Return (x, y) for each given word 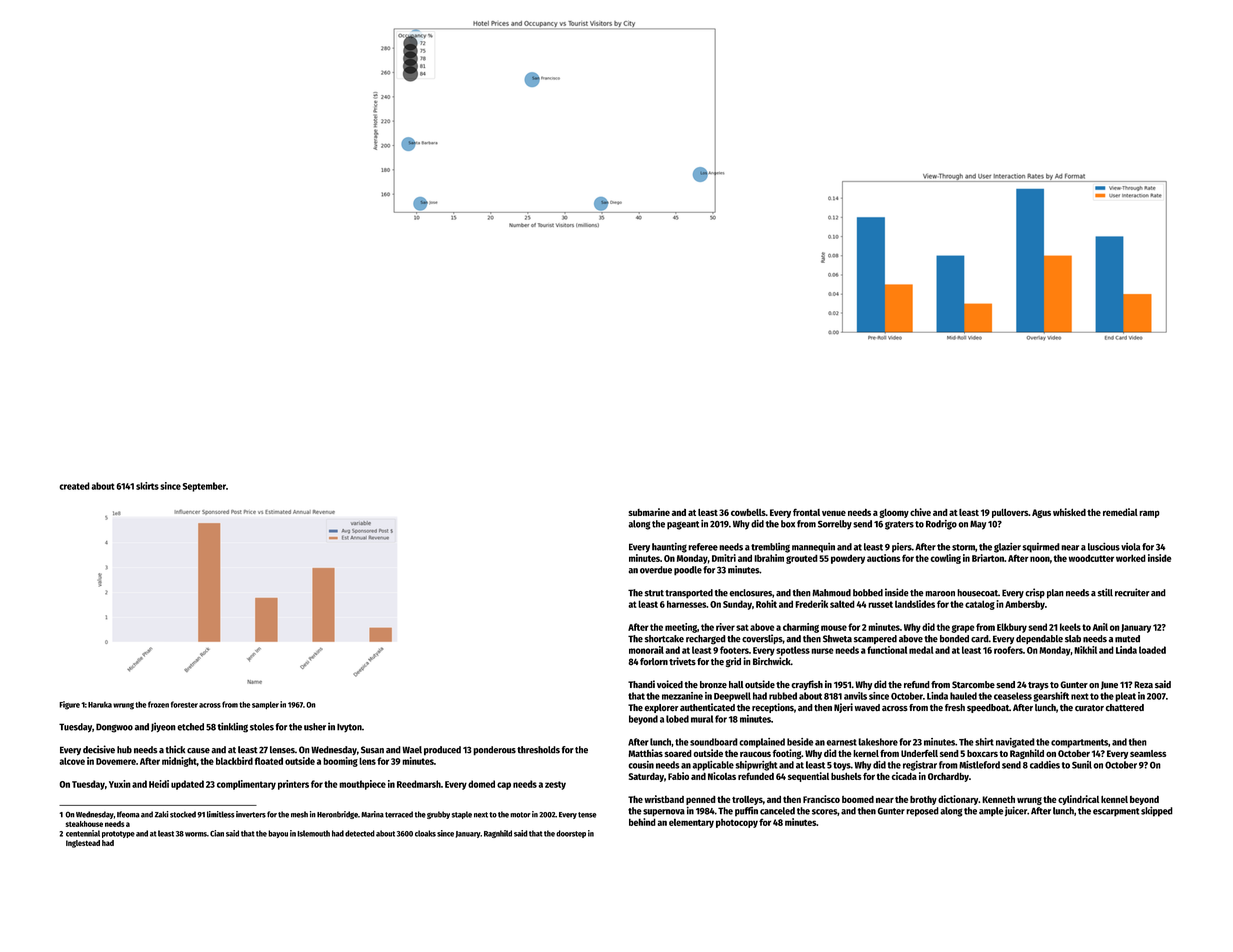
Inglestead (83, 844)
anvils (855, 696)
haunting (669, 548)
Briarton (988, 558)
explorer (661, 708)
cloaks (425, 833)
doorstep (571, 834)
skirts (147, 486)
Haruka (100, 705)
